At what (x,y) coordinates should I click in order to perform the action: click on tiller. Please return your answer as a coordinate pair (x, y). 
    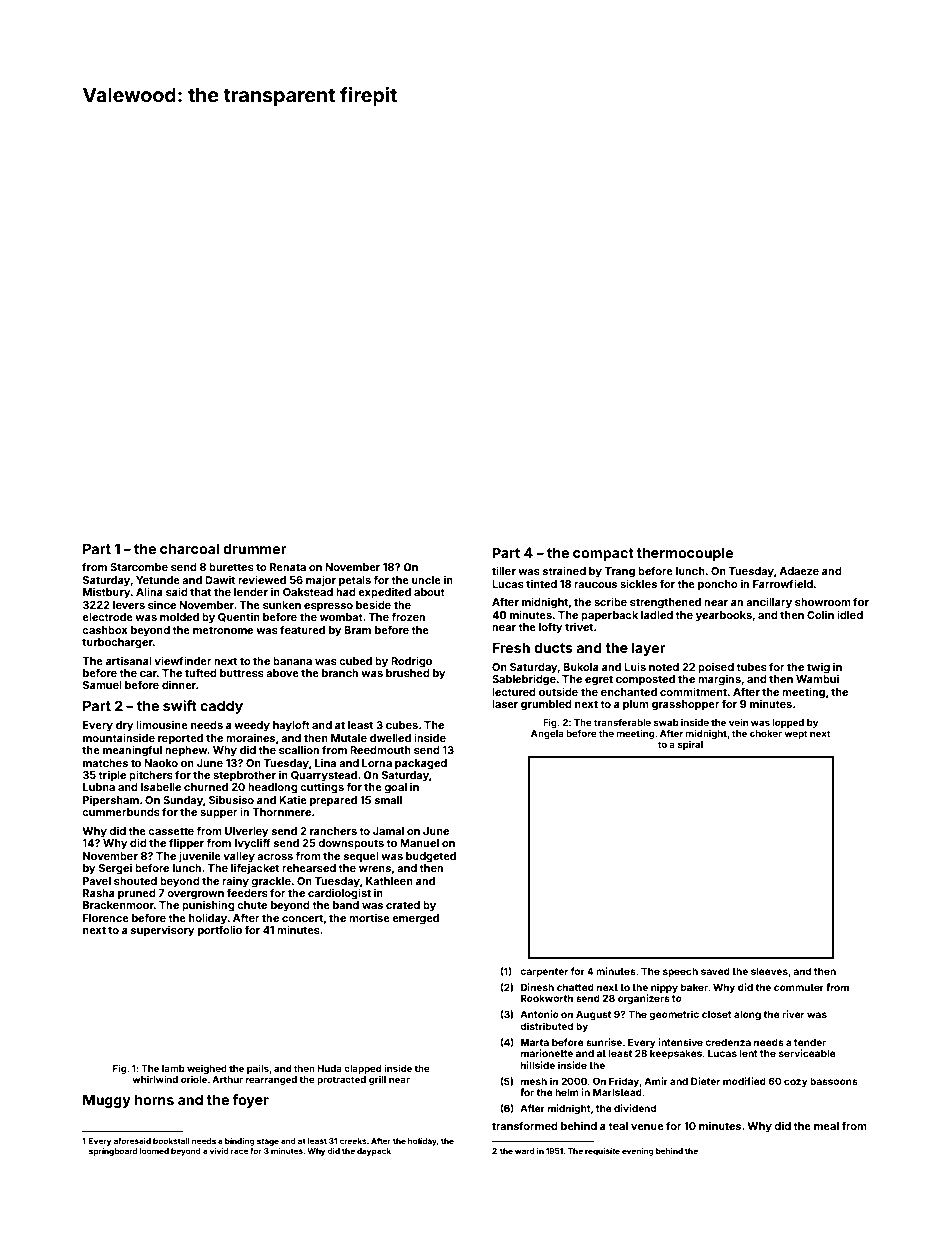
    Looking at the image, I should click on (504, 570).
